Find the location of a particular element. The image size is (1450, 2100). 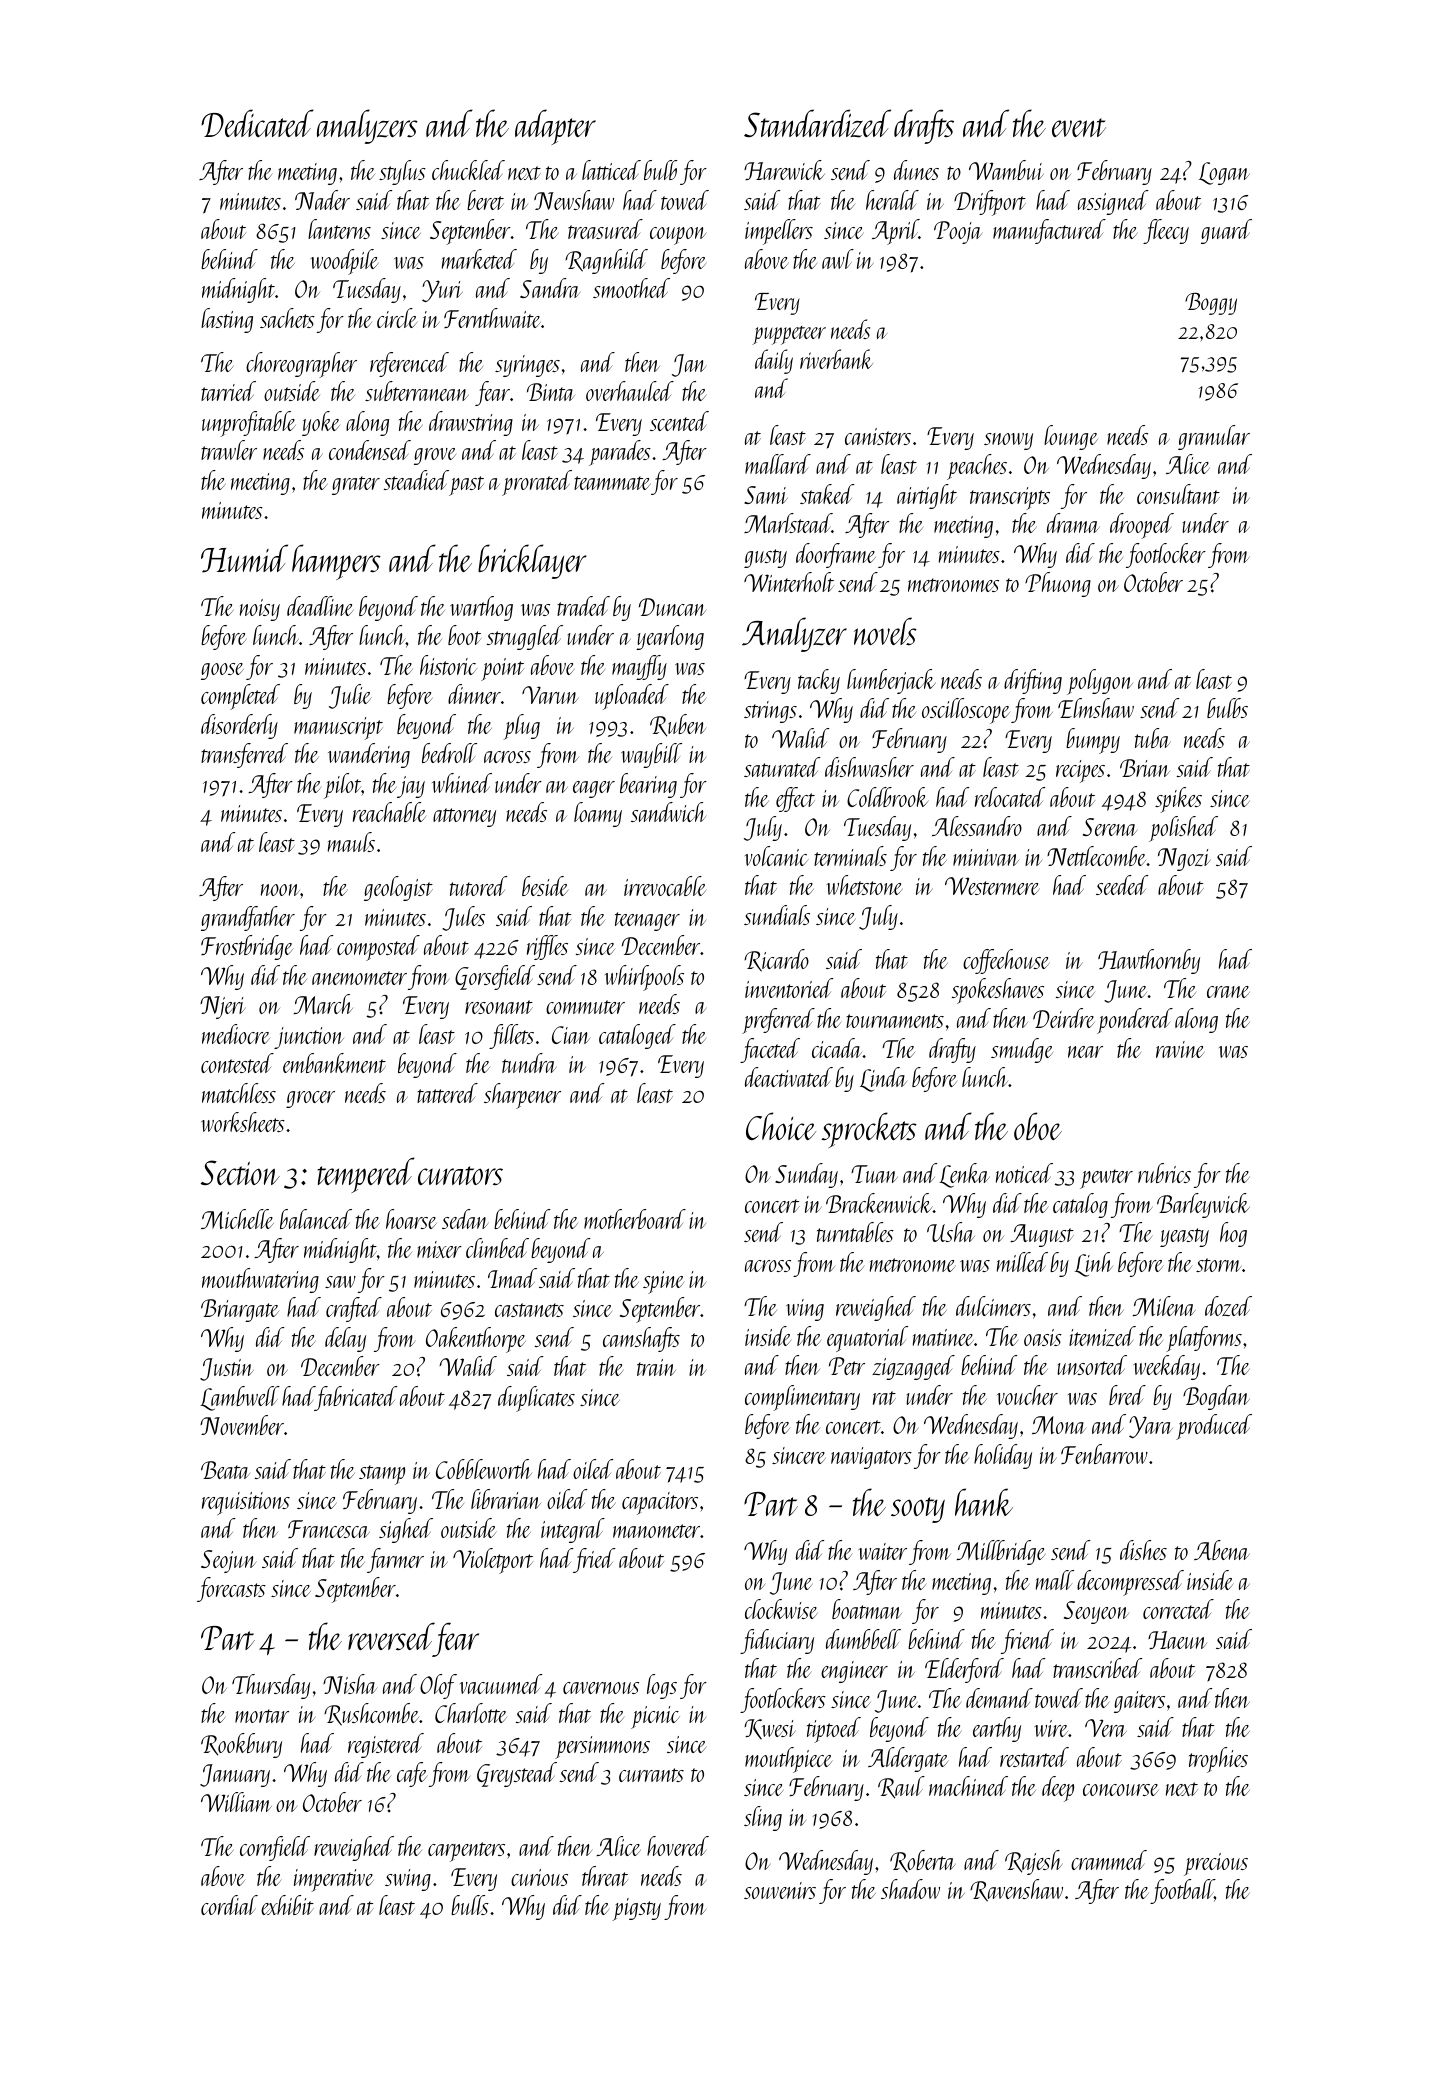

traded is located at coordinates (583, 606).
